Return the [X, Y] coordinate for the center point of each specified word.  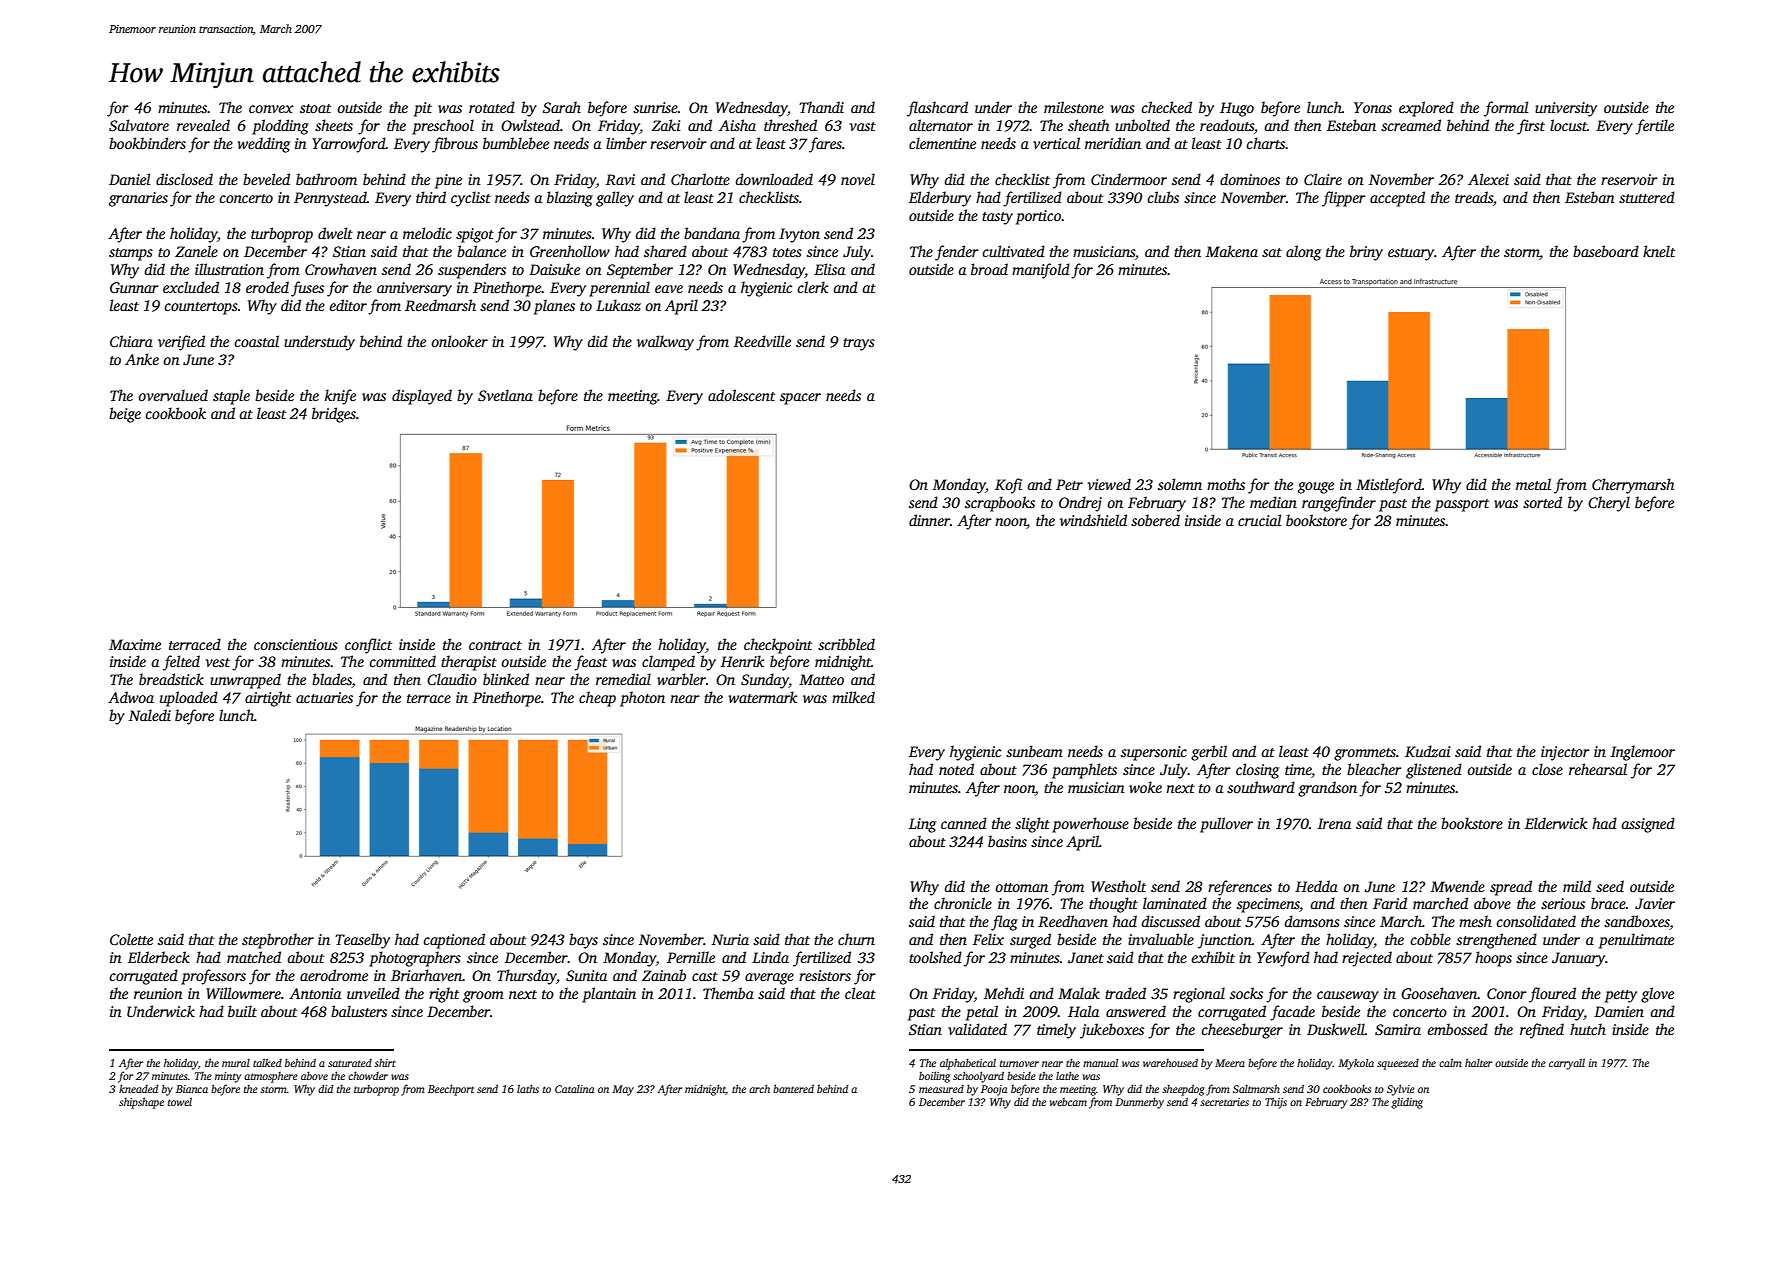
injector [1565, 753]
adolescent [741, 395]
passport [1462, 505]
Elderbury [940, 199]
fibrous [455, 145]
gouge [1316, 488]
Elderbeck [159, 957]
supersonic [1154, 753]
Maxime [135, 644]
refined [1542, 1031]
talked [267, 1063]
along [1303, 253]
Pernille [691, 957]
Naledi [150, 715]
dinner [929, 520]
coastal [256, 341]
